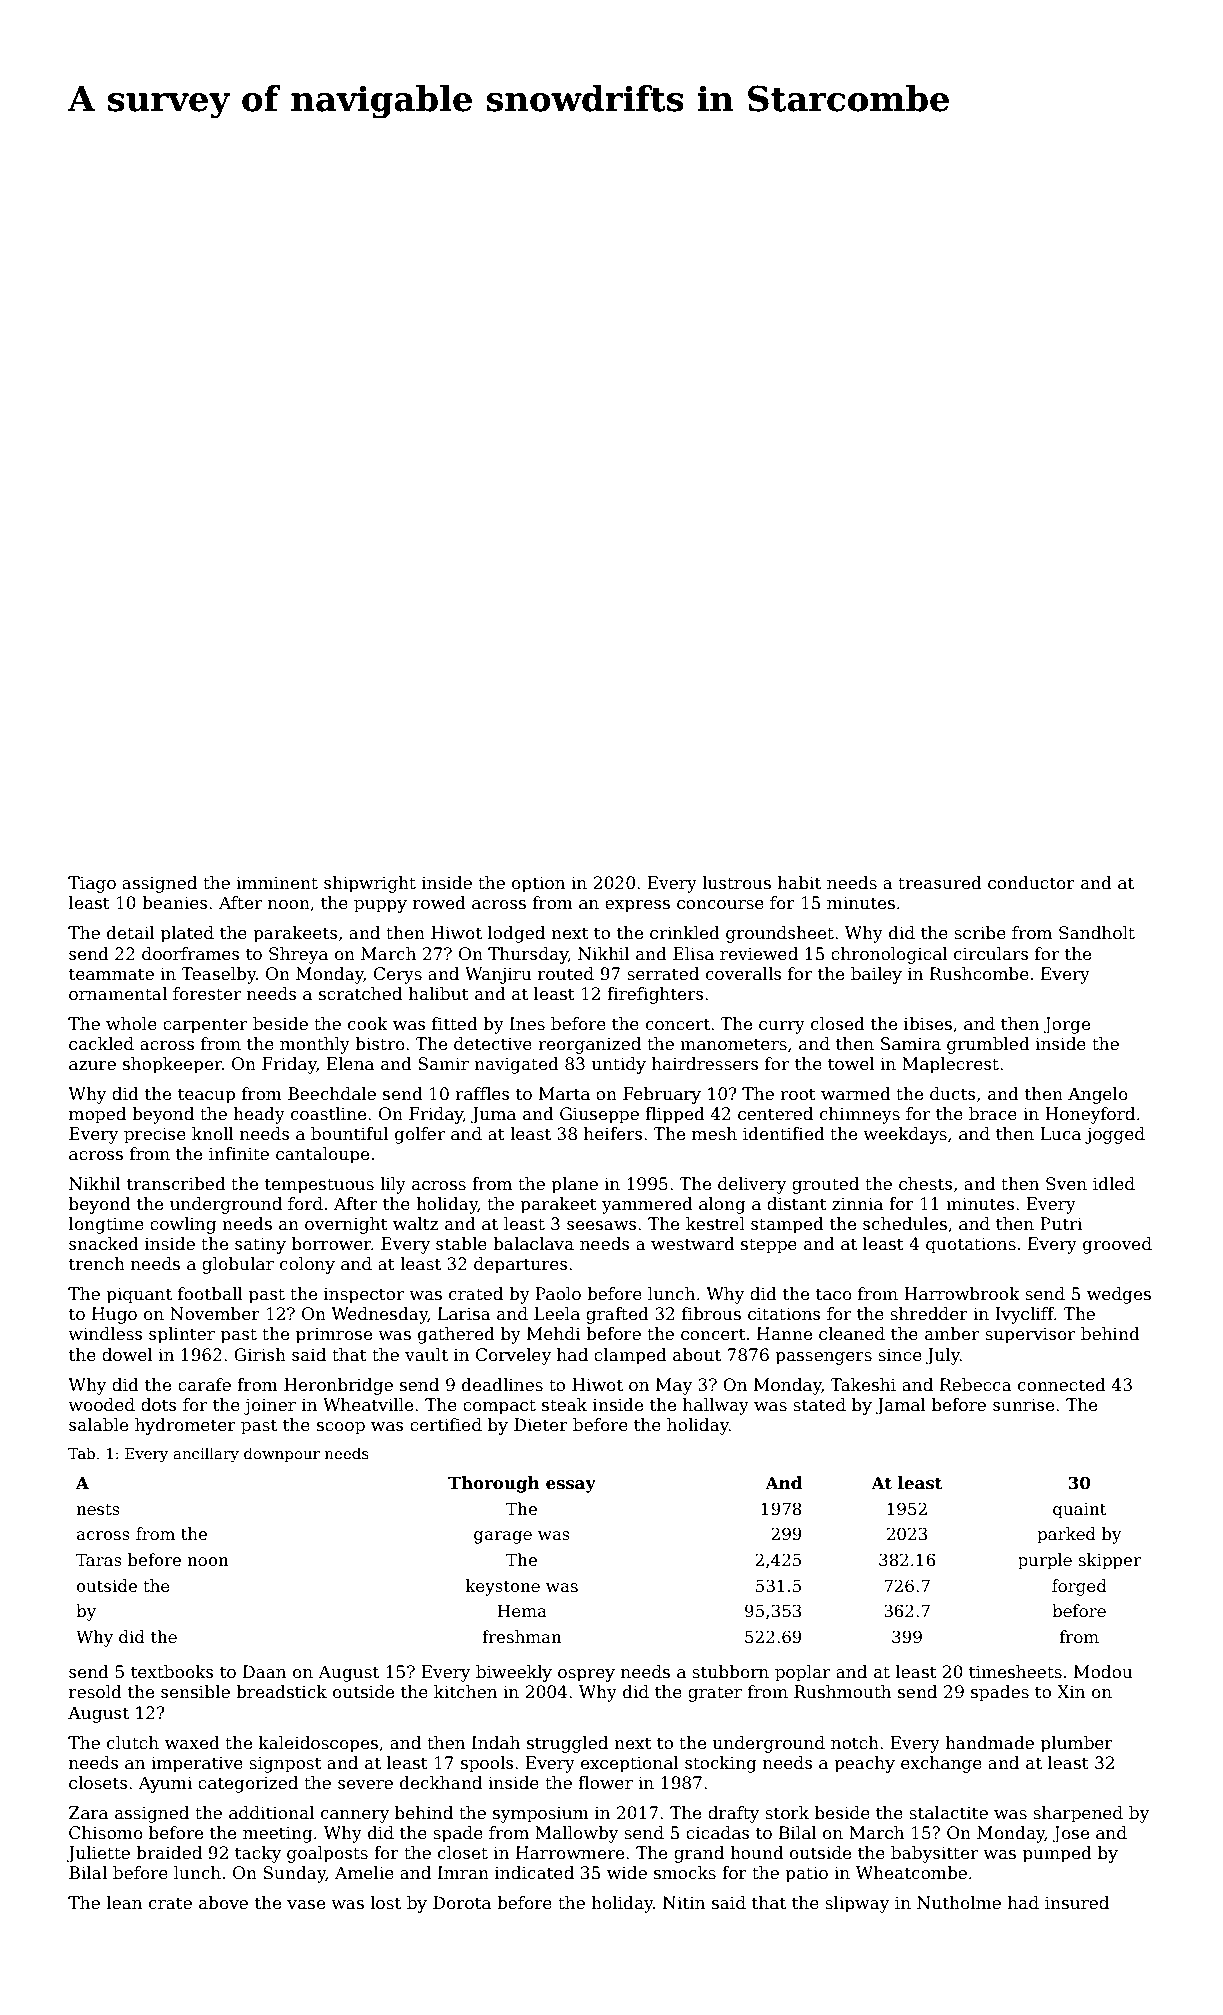 This screenshot has width=1223, height=2015. What do you see at coordinates (541, 1425) in the screenshot?
I see `Dieter` at bounding box center [541, 1425].
